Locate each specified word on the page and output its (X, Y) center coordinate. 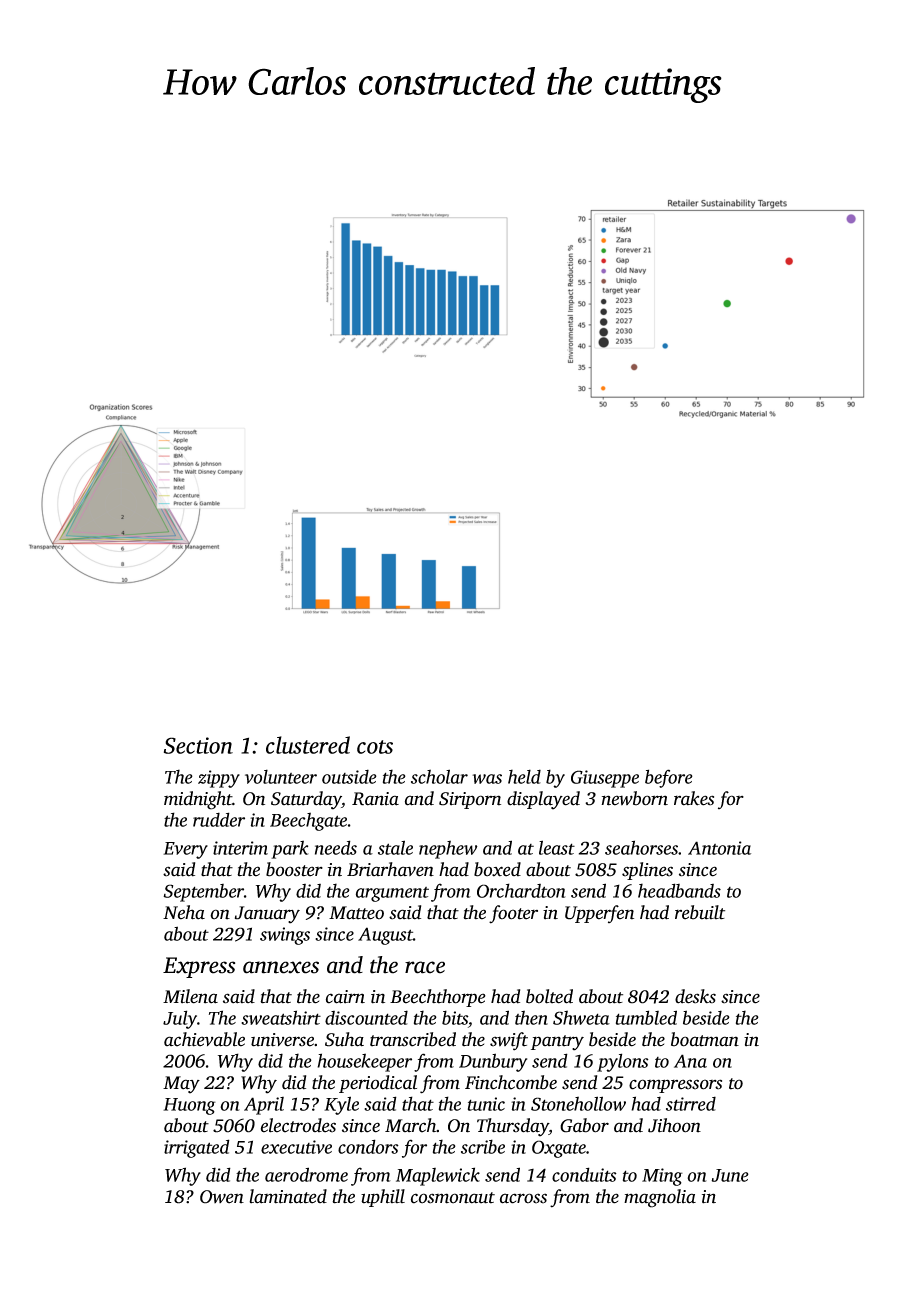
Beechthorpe (438, 998)
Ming (662, 1177)
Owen (222, 1197)
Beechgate (308, 821)
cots (375, 747)
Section (198, 745)
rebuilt (700, 912)
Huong (189, 1106)
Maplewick (438, 1176)
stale (395, 847)
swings (285, 936)
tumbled (646, 1017)
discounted (366, 1017)
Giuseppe (605, 779)
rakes (694, 798)
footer (513, 914)
